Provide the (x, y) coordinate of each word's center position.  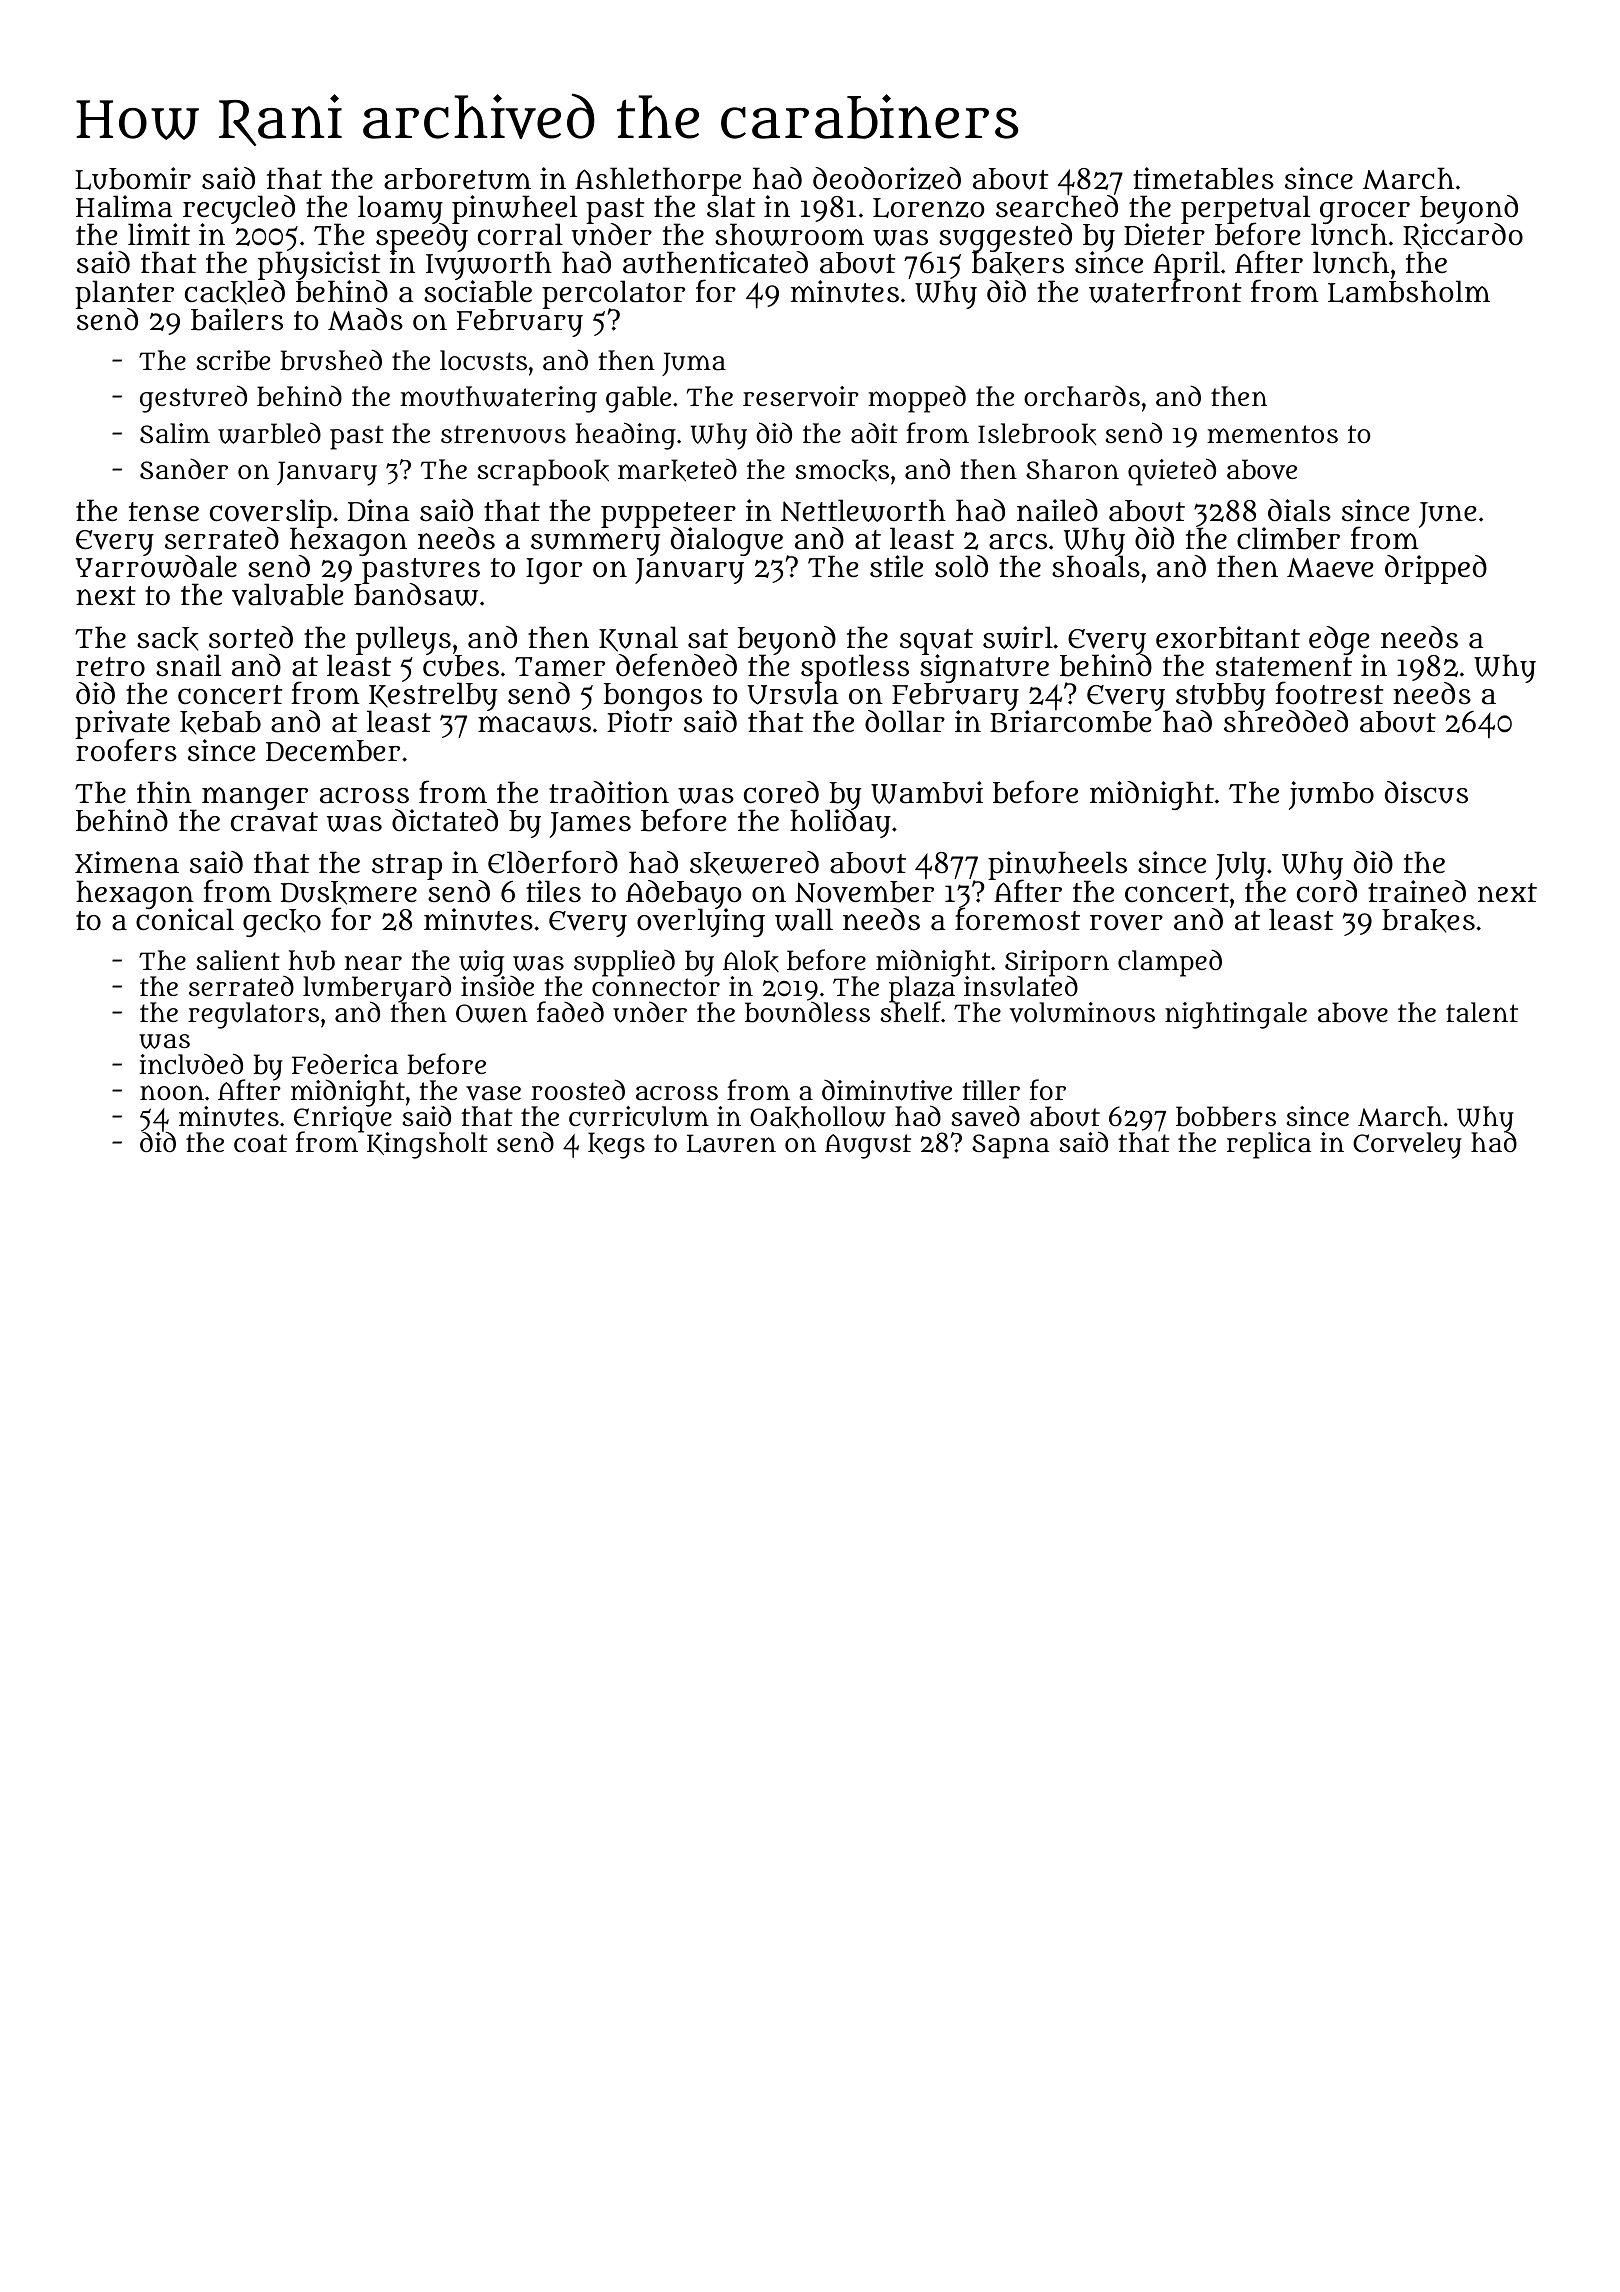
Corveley (1407, 1145)
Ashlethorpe (657, 181)
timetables (1203, 178)
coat (260, 1143)
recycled (239, 209)
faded (570, 1012)
